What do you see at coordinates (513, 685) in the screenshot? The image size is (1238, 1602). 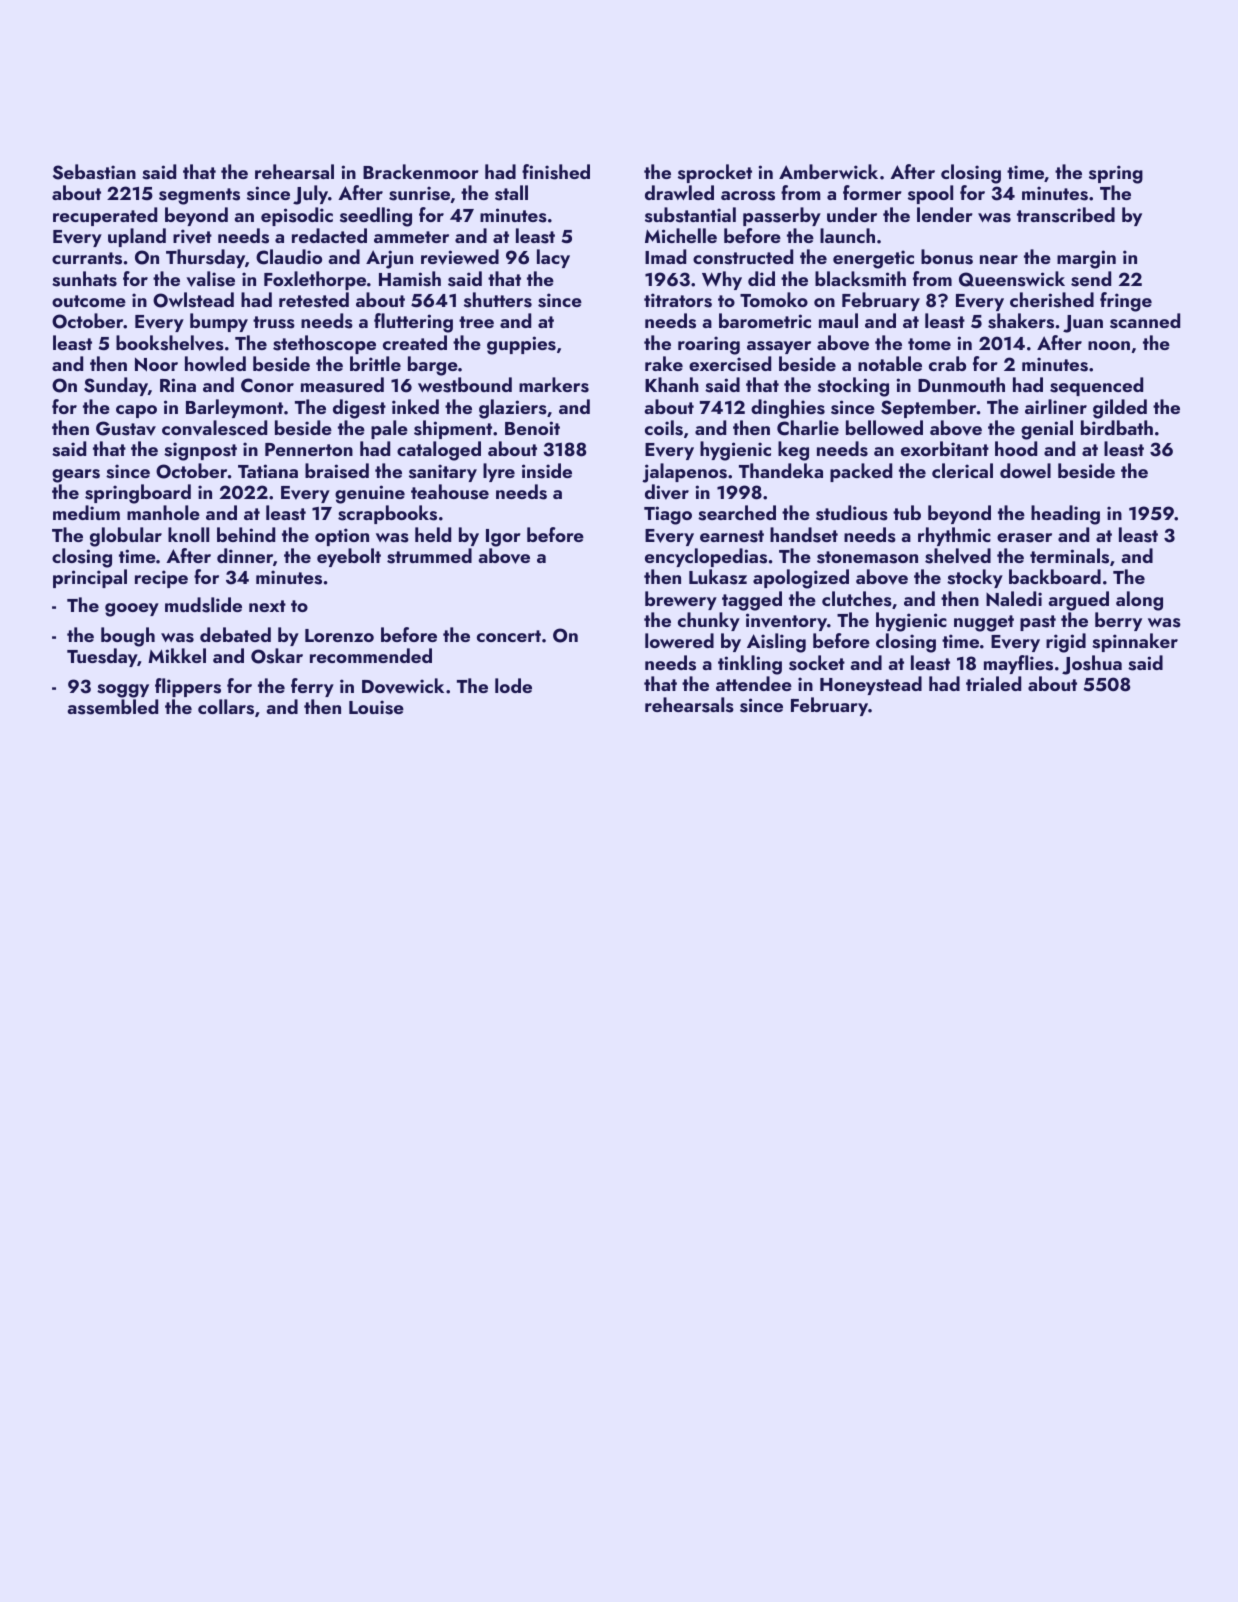 I see `lode` at bounding box center [513, 685].
